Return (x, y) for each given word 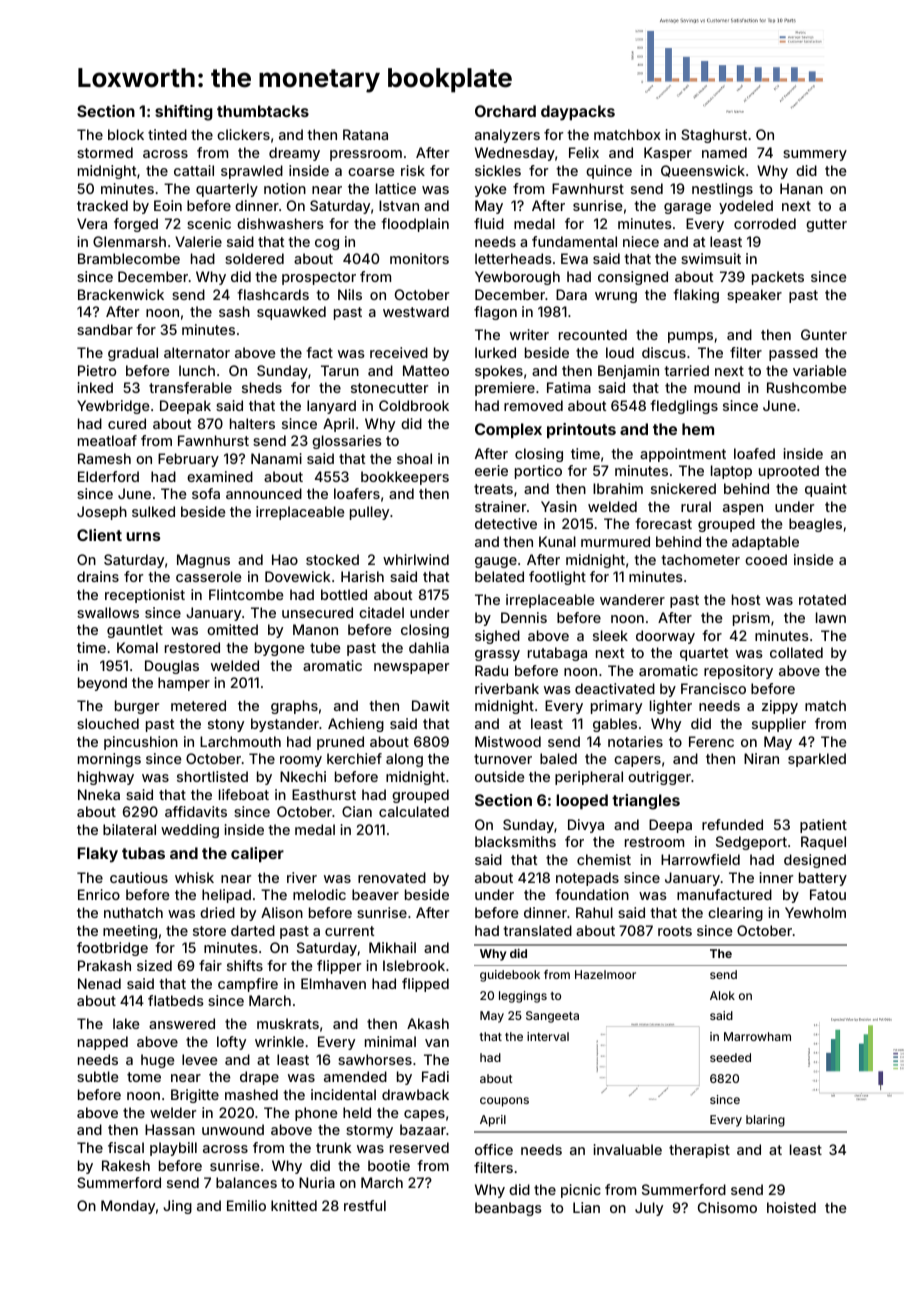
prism (751, 619)
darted (253, 930)
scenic (209, 223)
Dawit (430, 705)
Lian (586, 1207)
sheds (262, 387)
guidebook (510, 976)
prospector (319, 278)
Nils (350, 294)
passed (793, 354)
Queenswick (703, 171)
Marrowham (757, 1036)
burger (137, 707)
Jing (177, 1207)
